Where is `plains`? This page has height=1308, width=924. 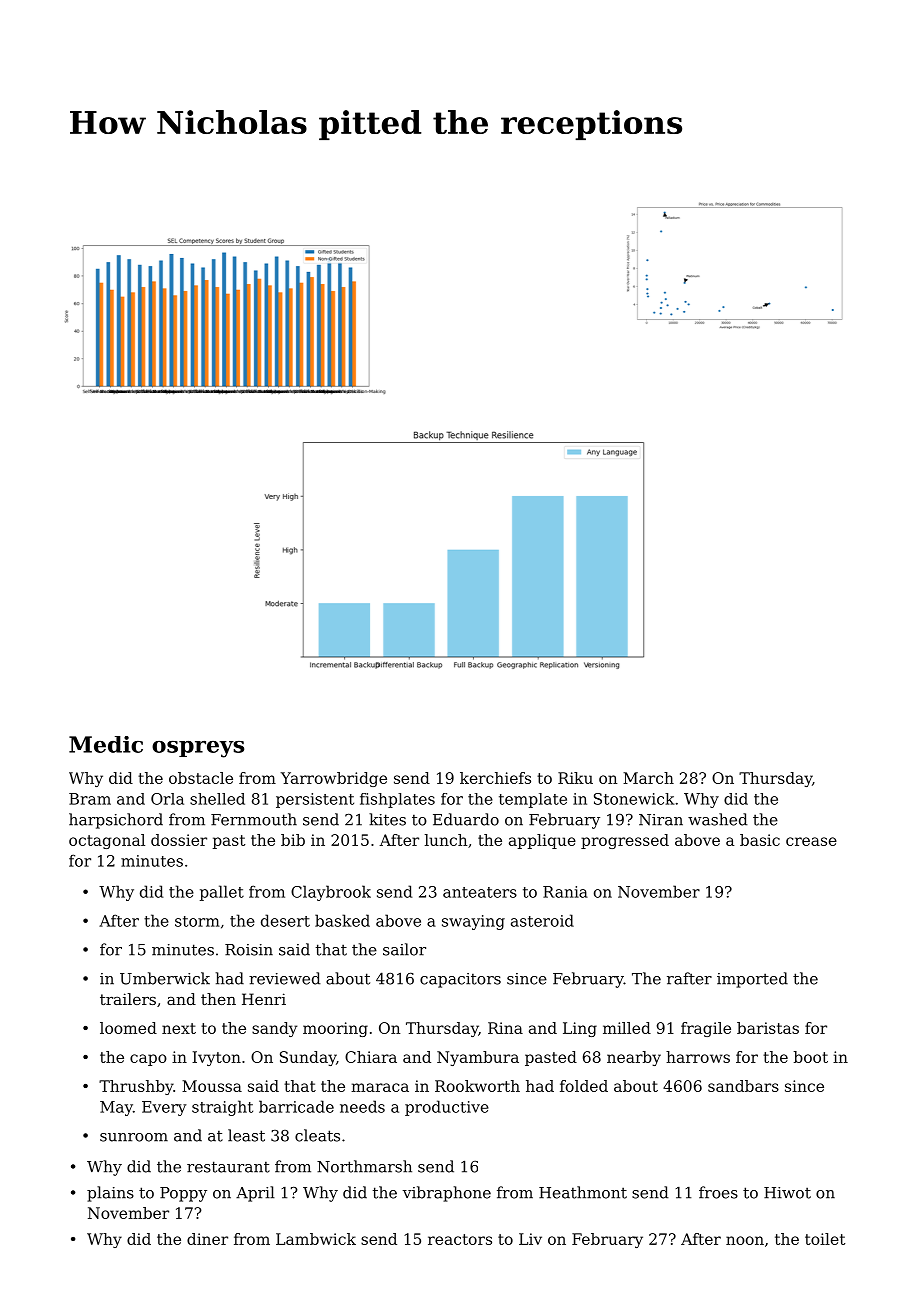 plains is located at coordinates (110, 1194).
